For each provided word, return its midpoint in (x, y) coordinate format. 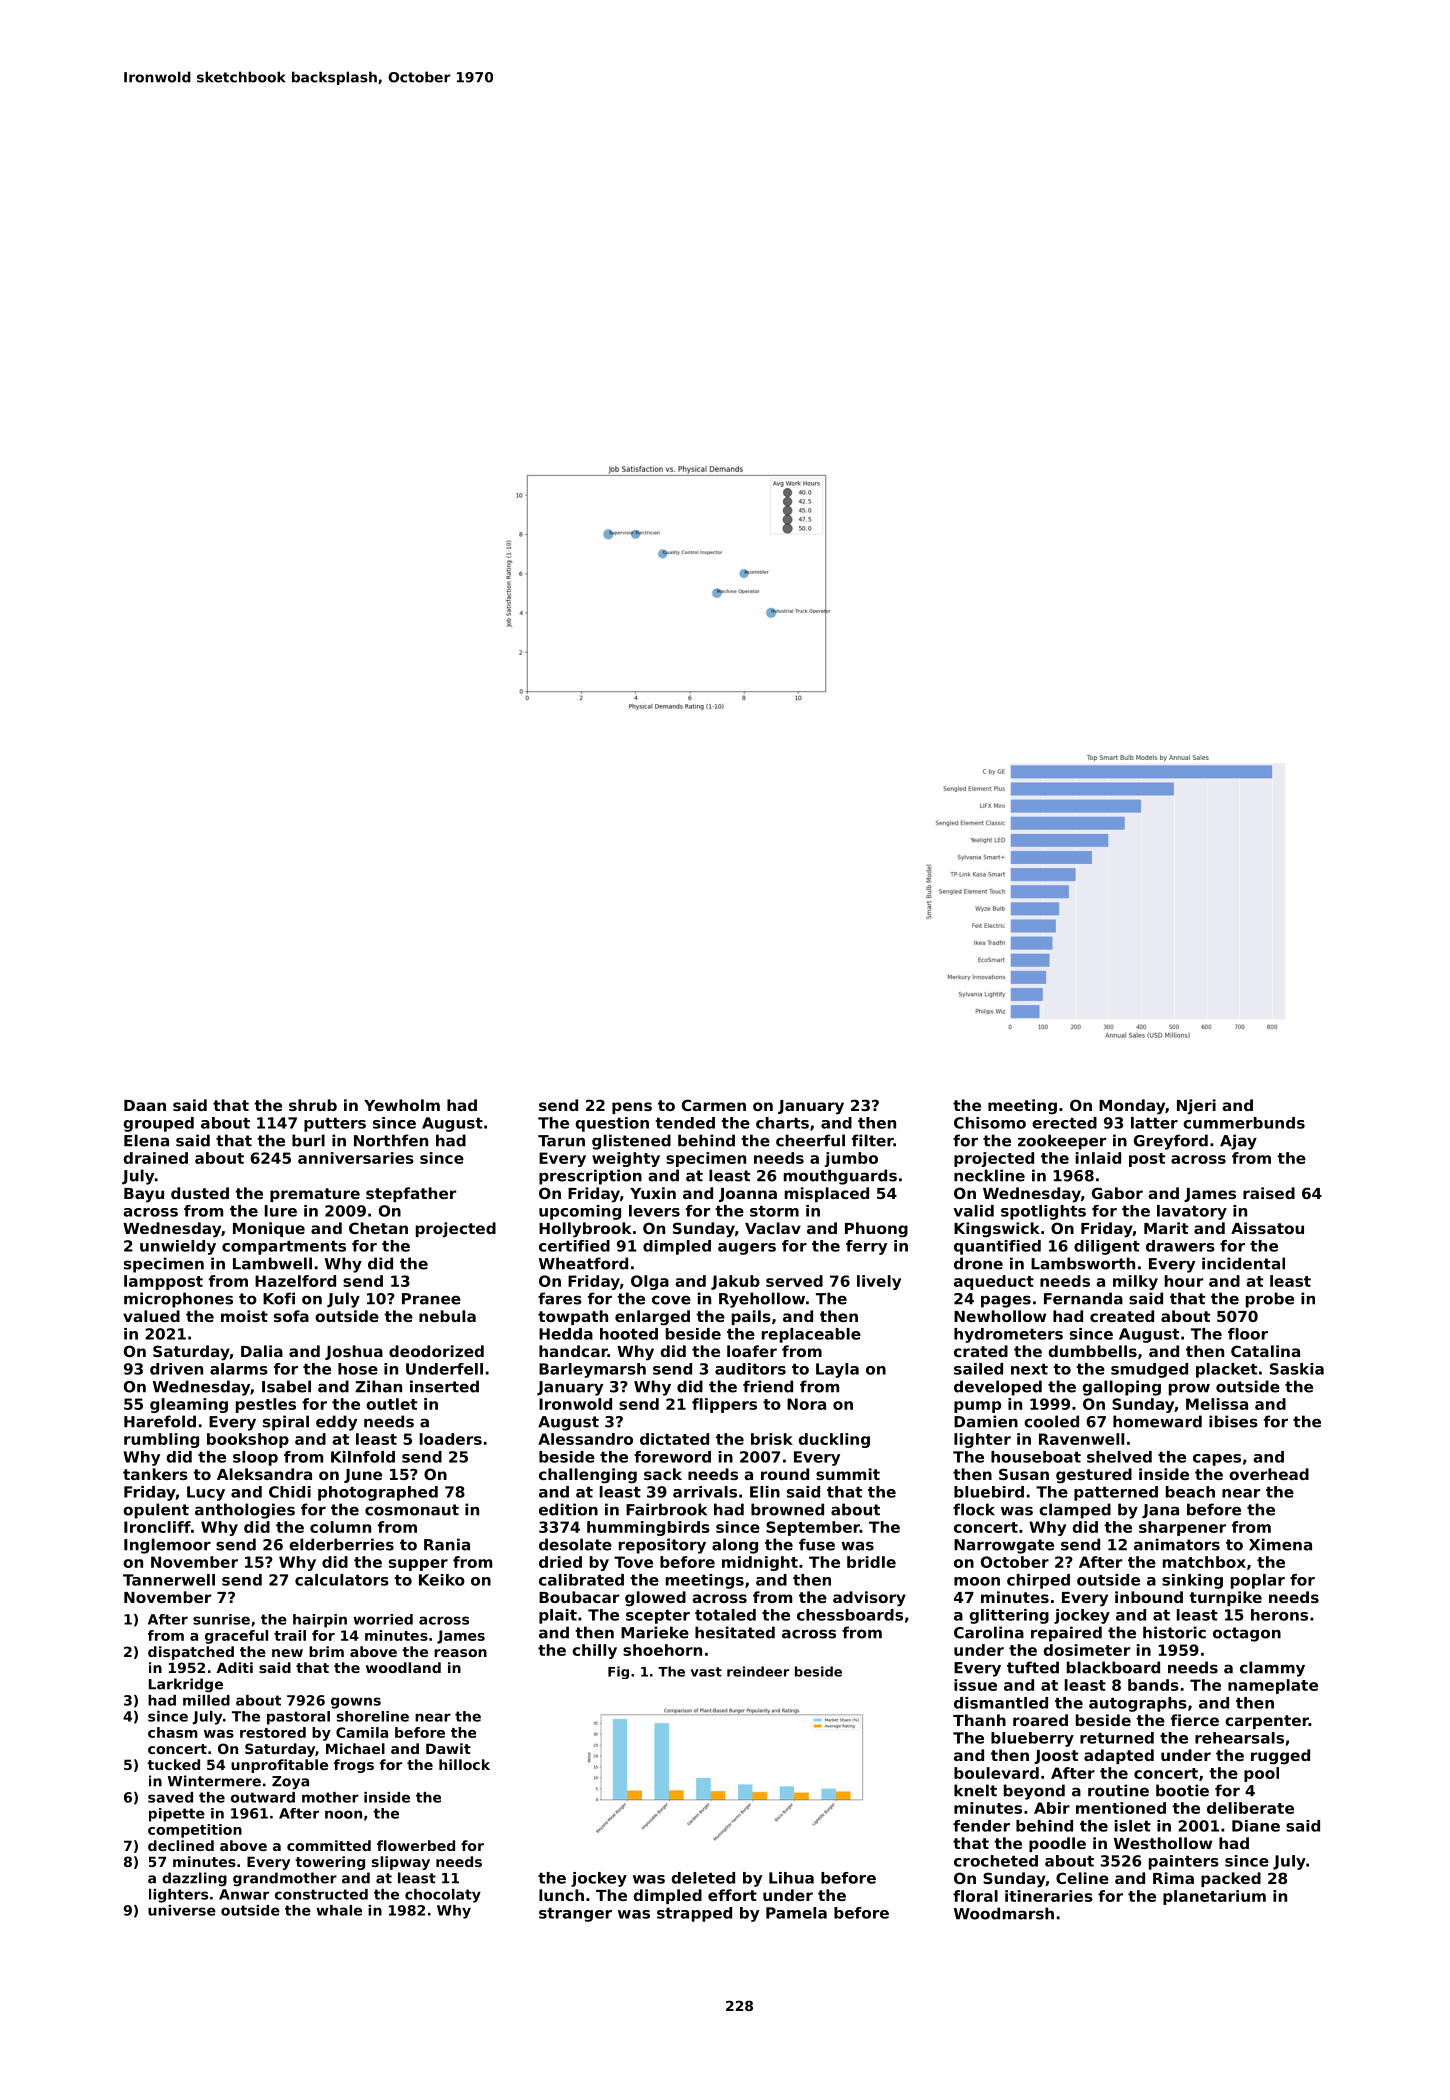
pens (632, 1108)
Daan (145, 1105)
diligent (1107, 1247)
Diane (1256, 1826)
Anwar (244, 1894)
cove (671, 1300)
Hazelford (295, 1281)
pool (1261, 1774)
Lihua (791, 1878)
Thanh (979, 1720)
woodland (403, 1667)
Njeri (1196, 1107)
